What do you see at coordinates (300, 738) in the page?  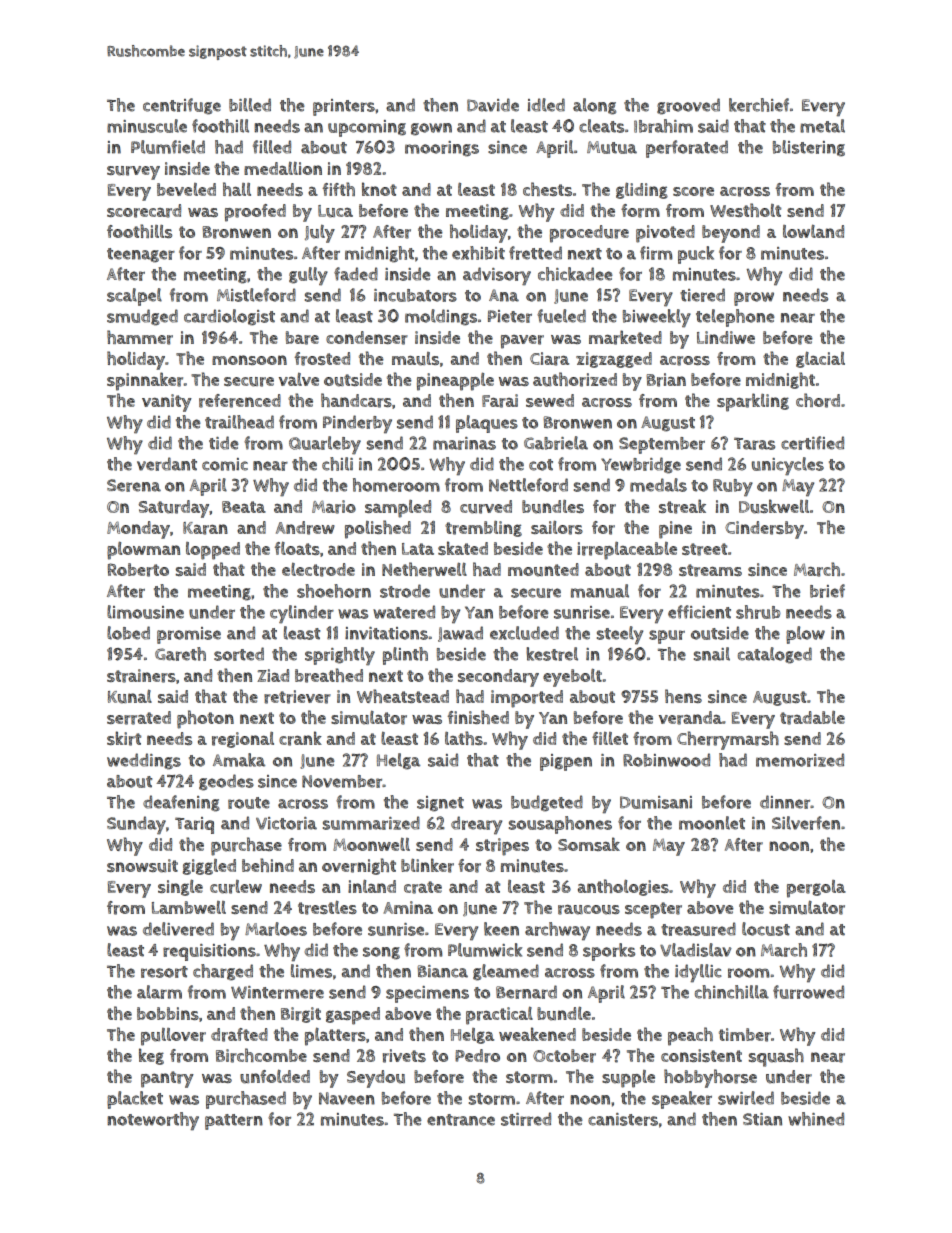 I see `crank` at bounding box center [300, 738].
